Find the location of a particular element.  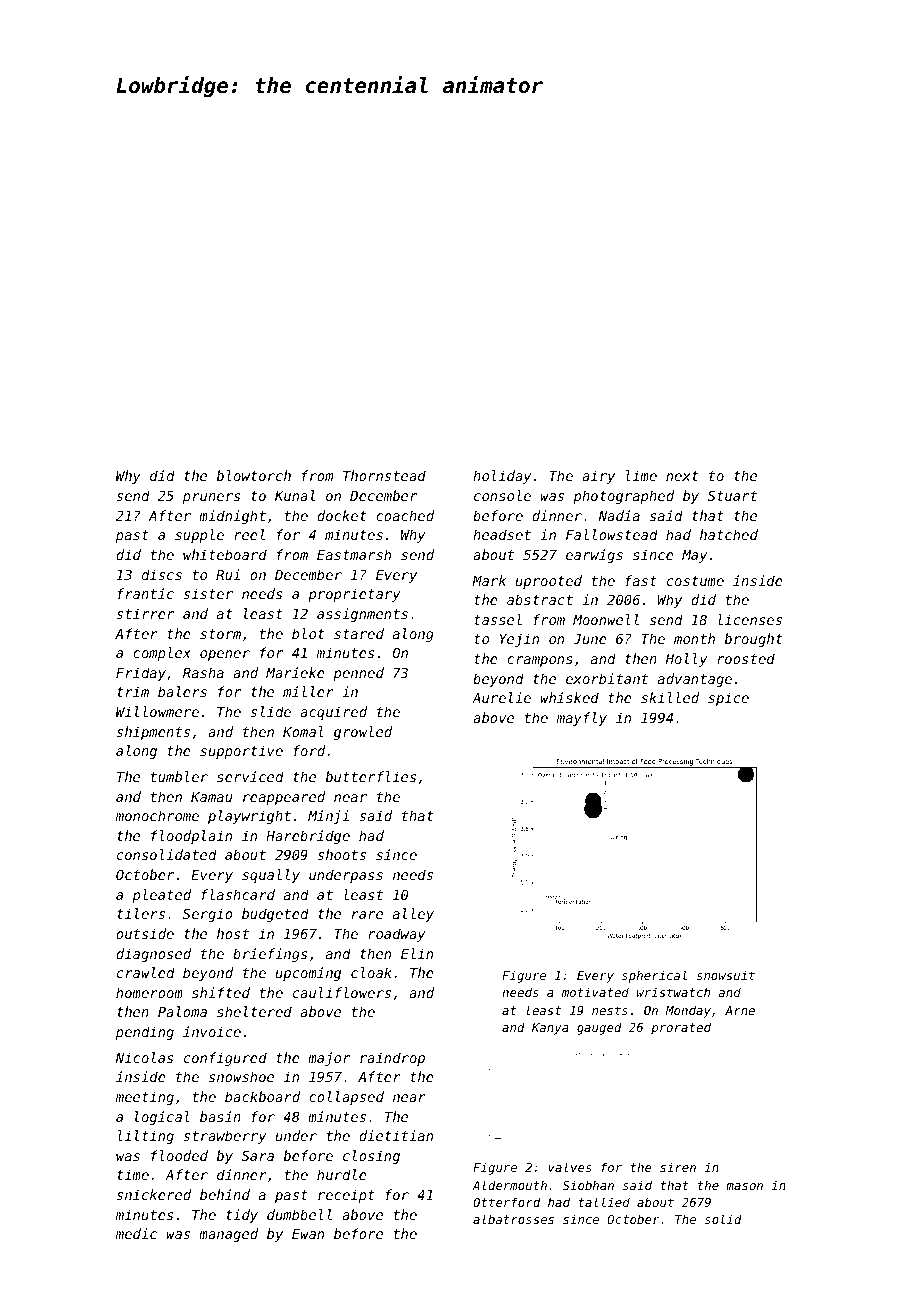

Thornstead is located at coordinates (384, 475).
